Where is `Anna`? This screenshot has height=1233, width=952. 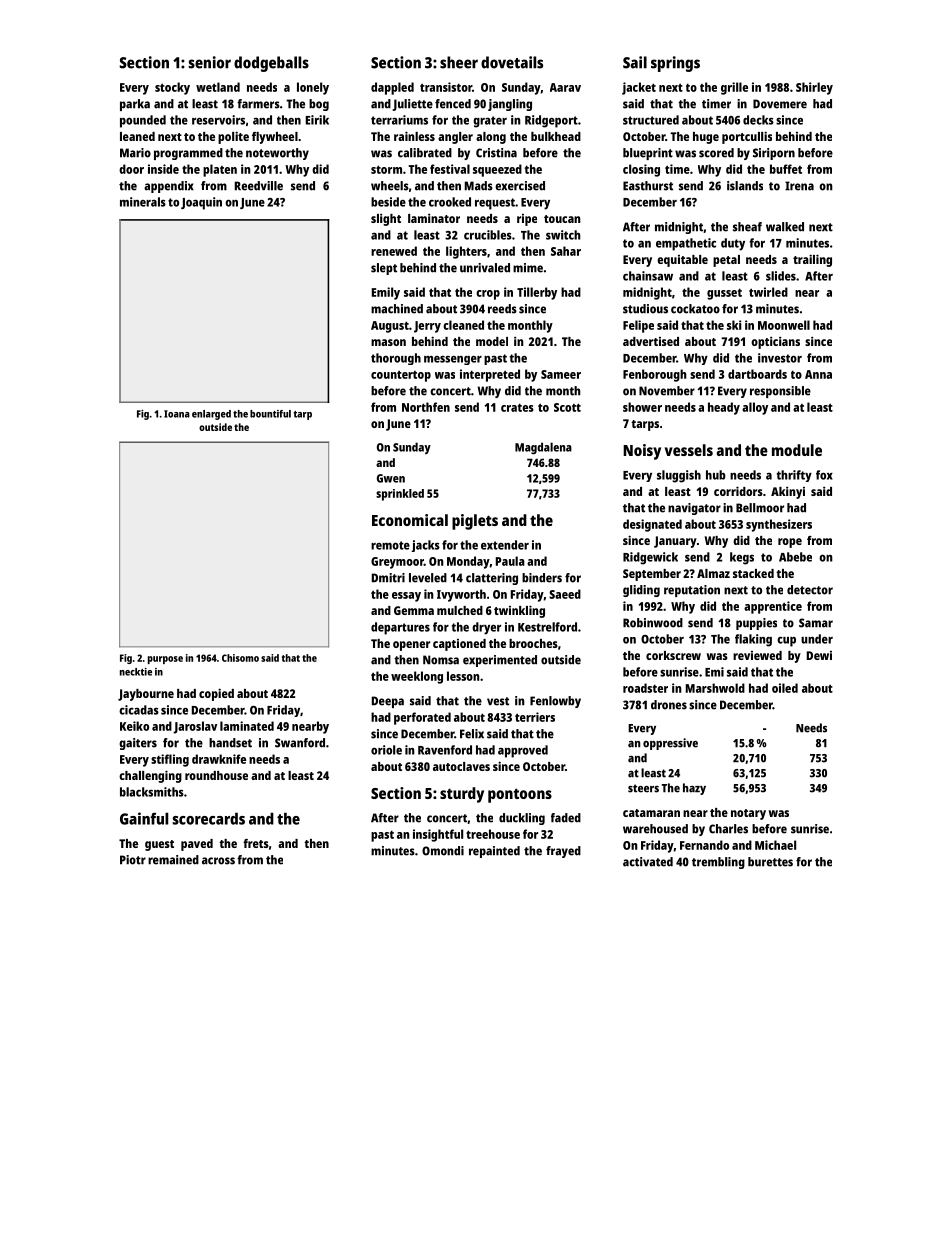 Anna is located at coordinates (818, 374).
